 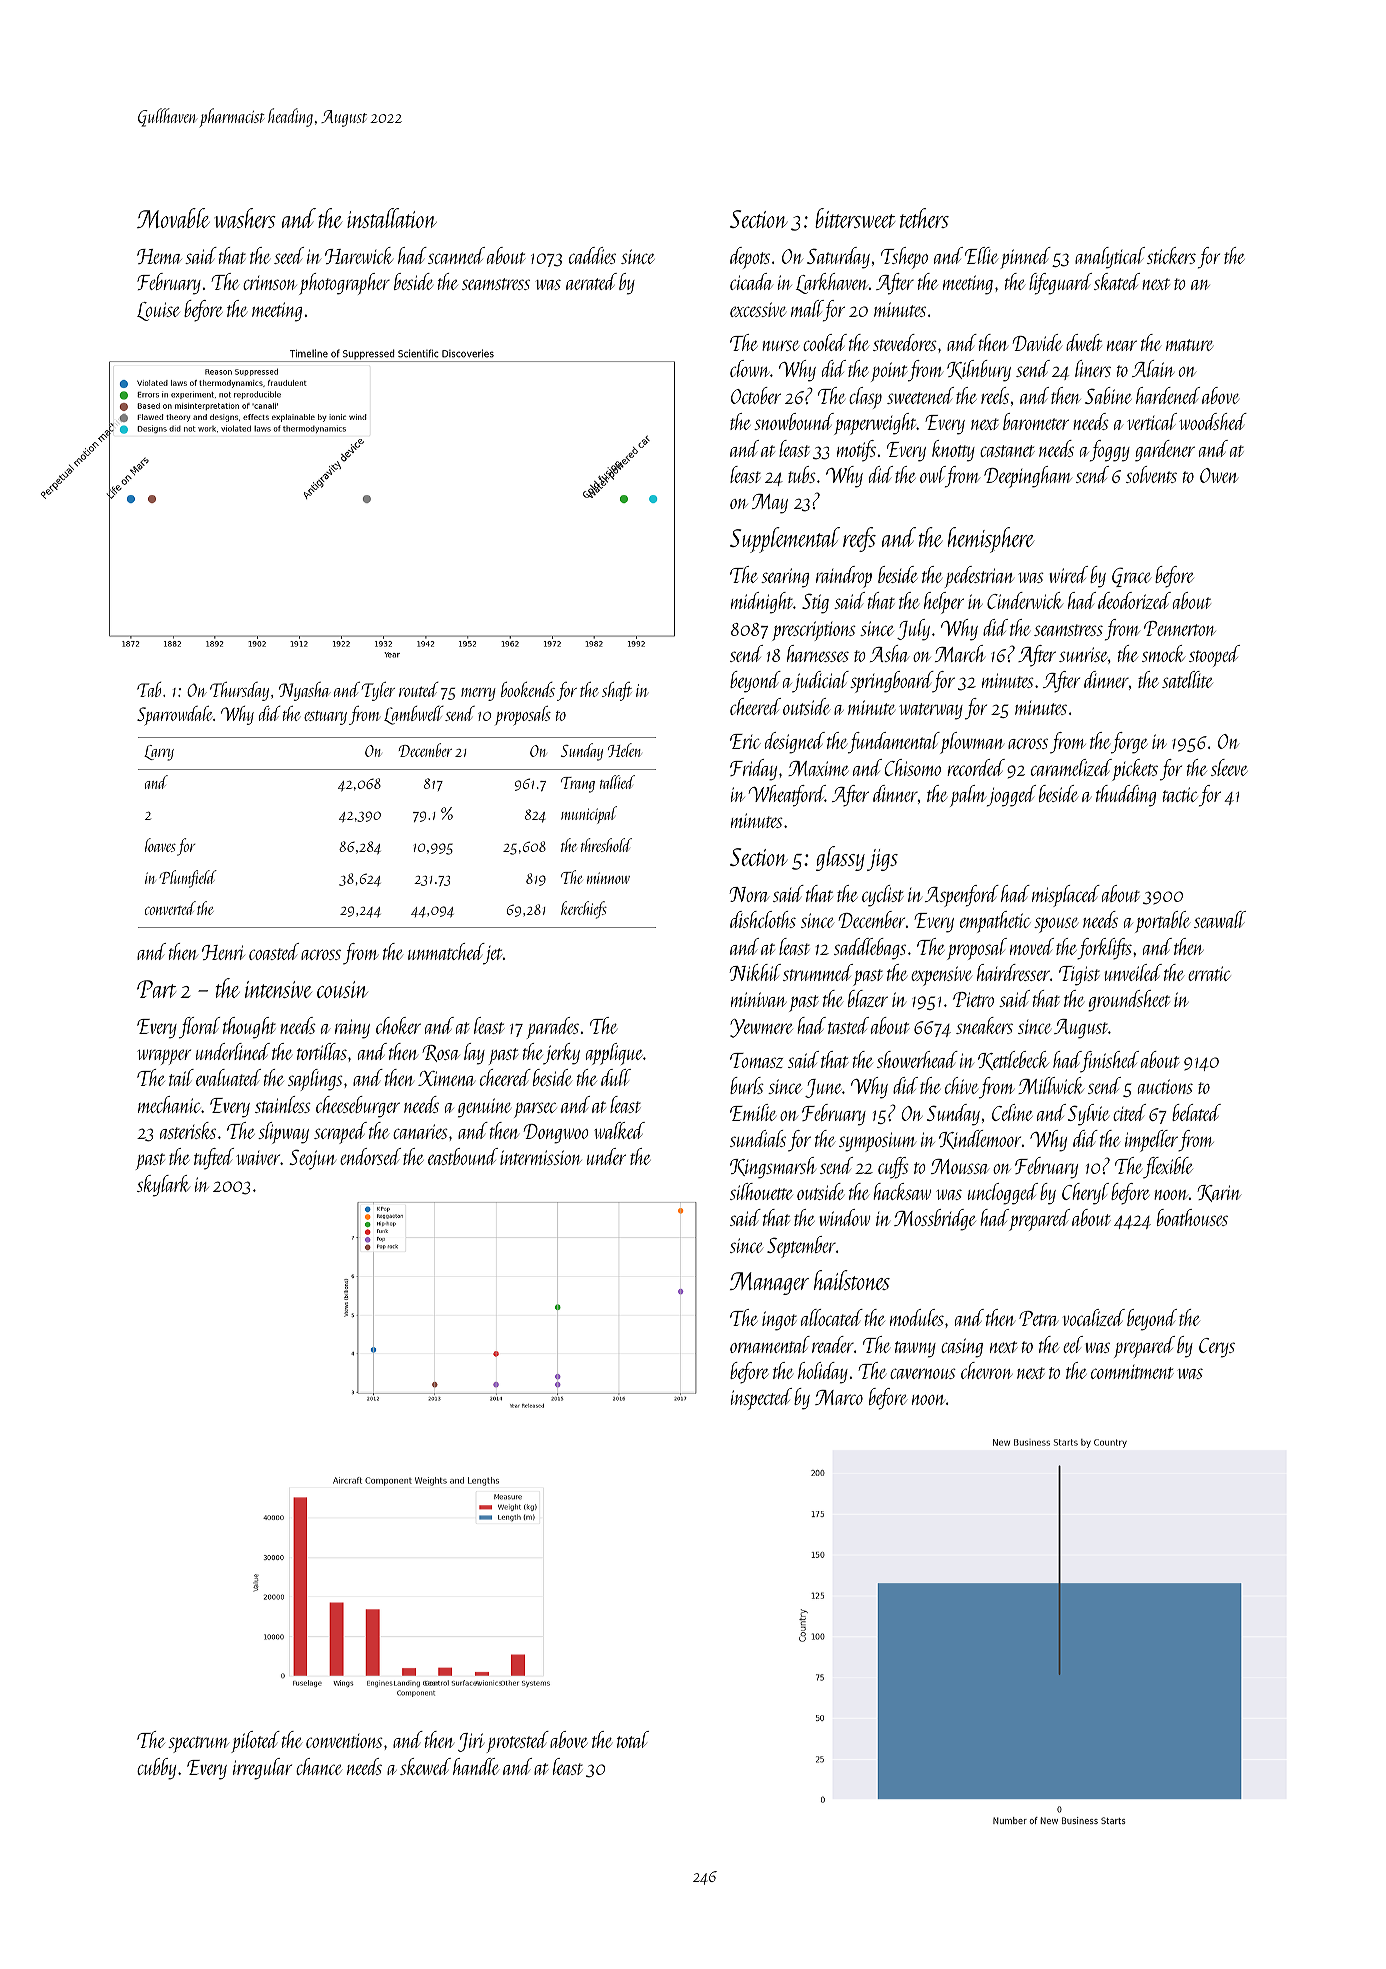 I want to click on installation, so click(x=392, y=218).
